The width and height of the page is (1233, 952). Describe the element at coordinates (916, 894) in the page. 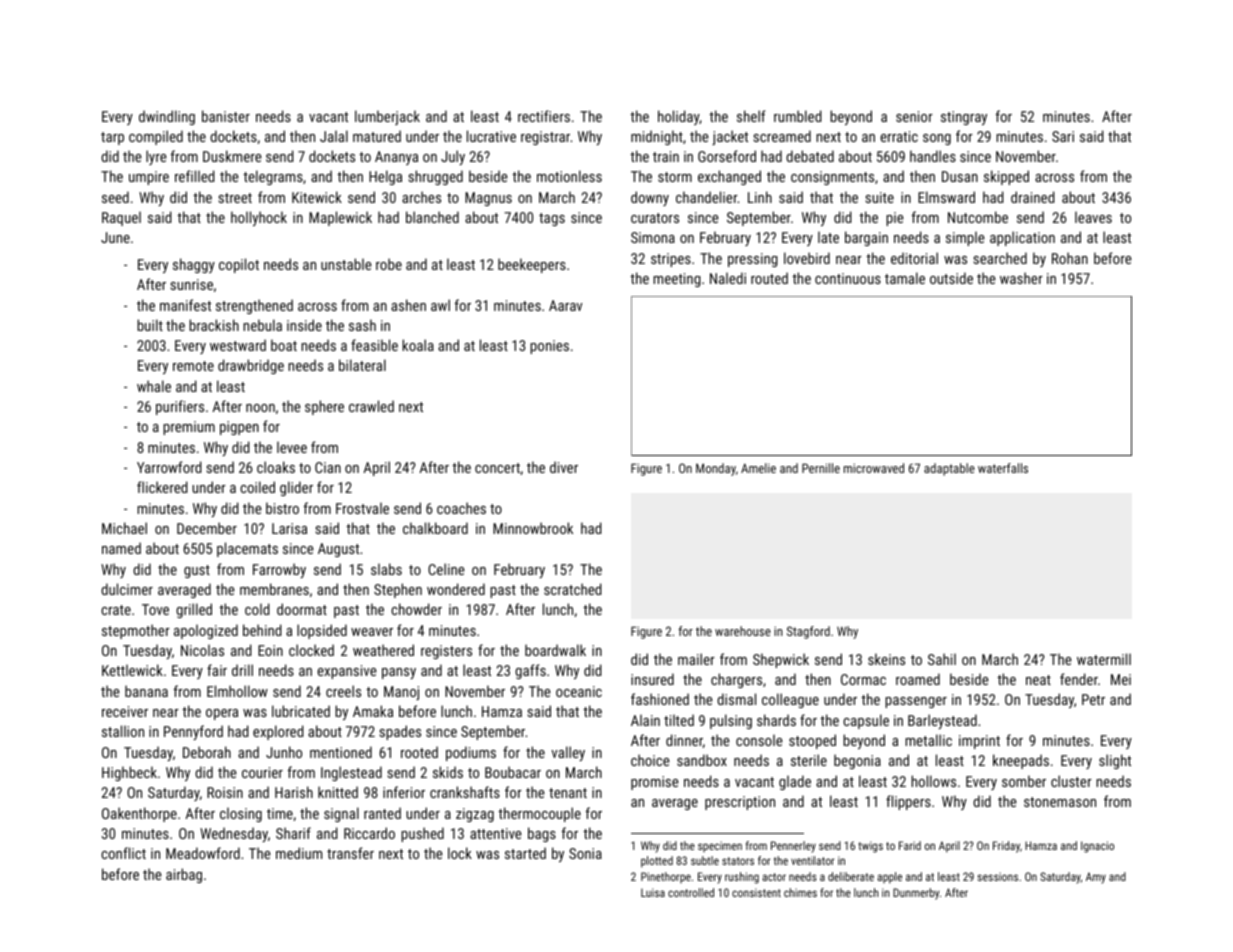

I see `Dunmerby` at that location.
